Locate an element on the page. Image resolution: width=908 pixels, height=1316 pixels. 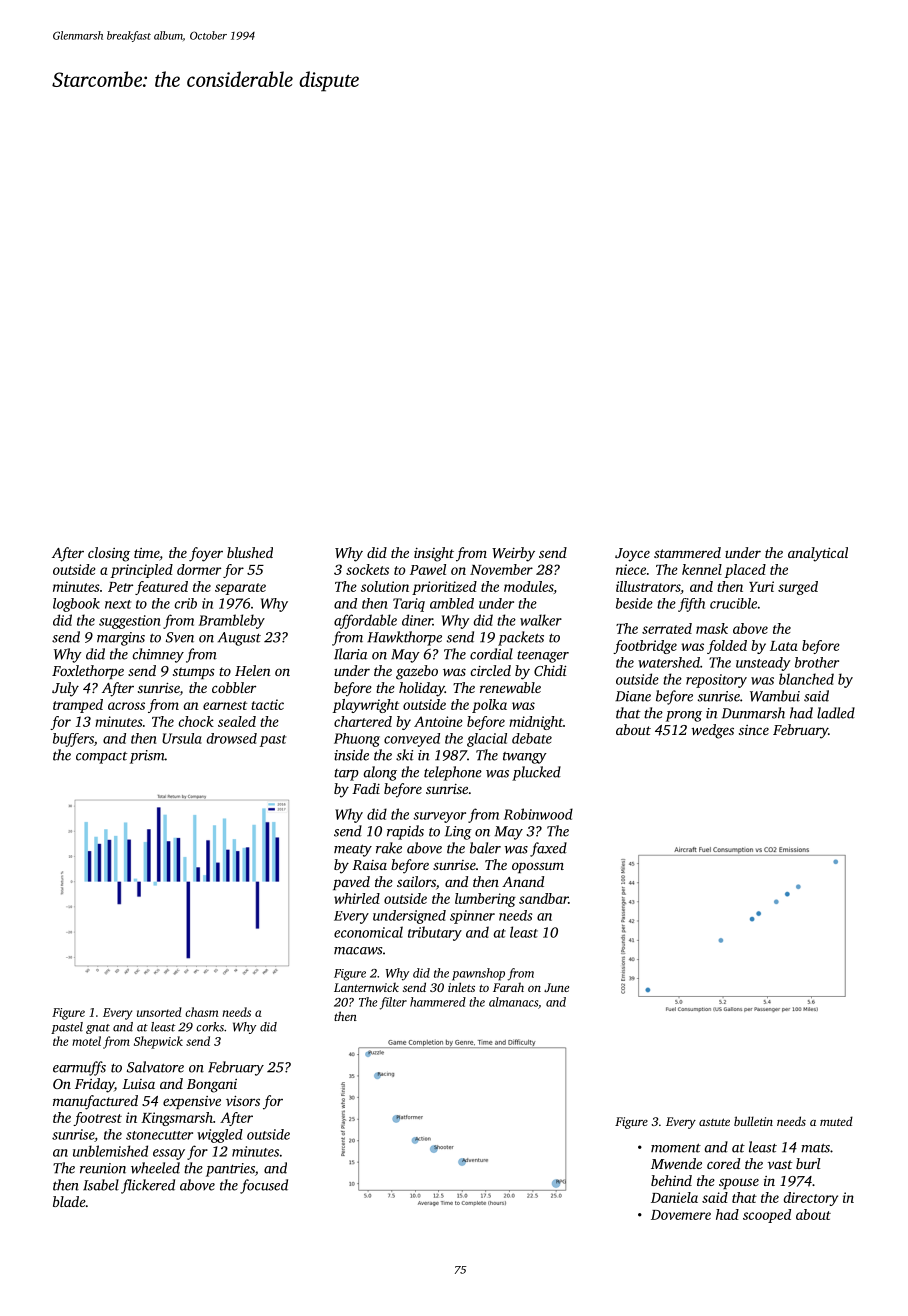
logbook is located at coordinates (76, 605).
